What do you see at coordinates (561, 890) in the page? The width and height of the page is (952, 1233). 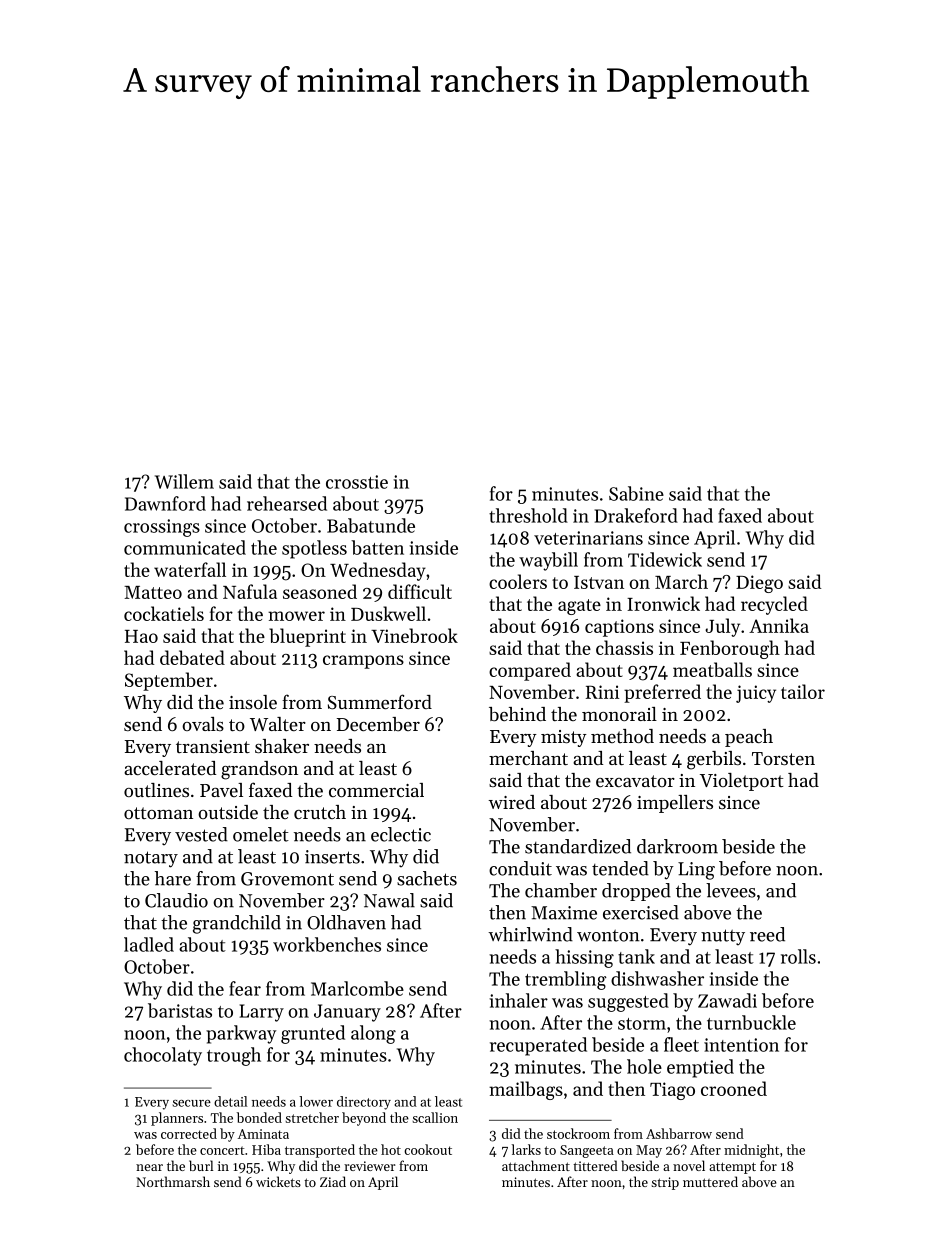 I see `chamber` at bounding box center [561, 890].
